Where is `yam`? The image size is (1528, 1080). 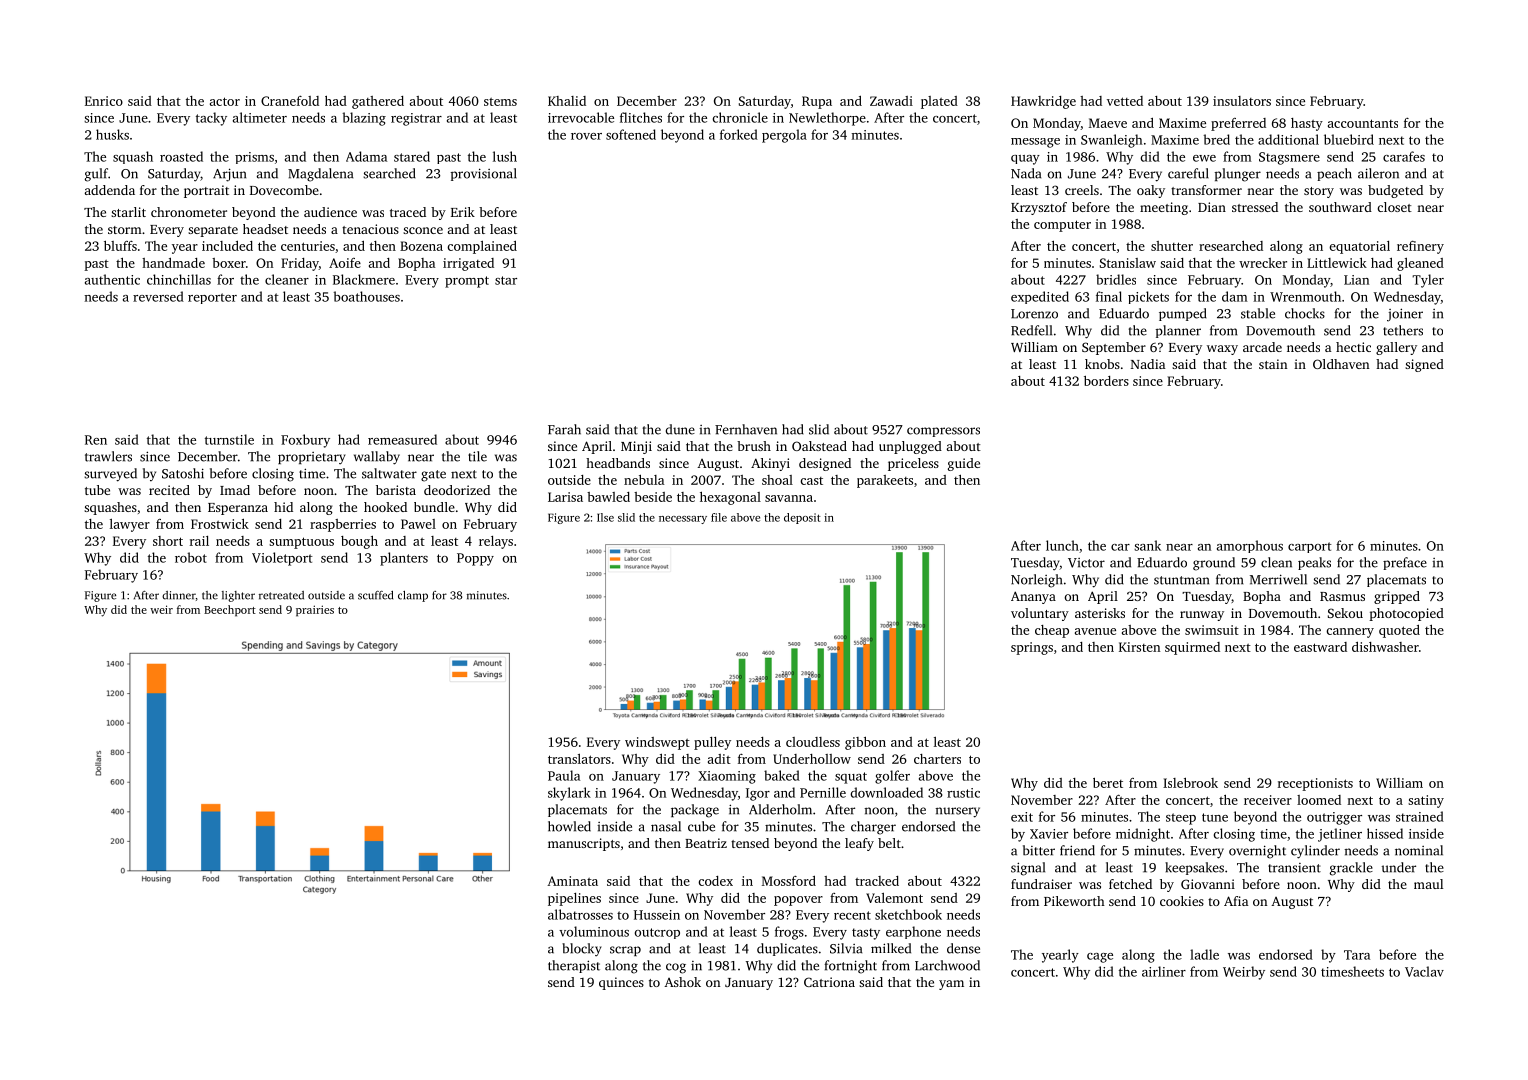
yam is located at coordinates (951, 985).
